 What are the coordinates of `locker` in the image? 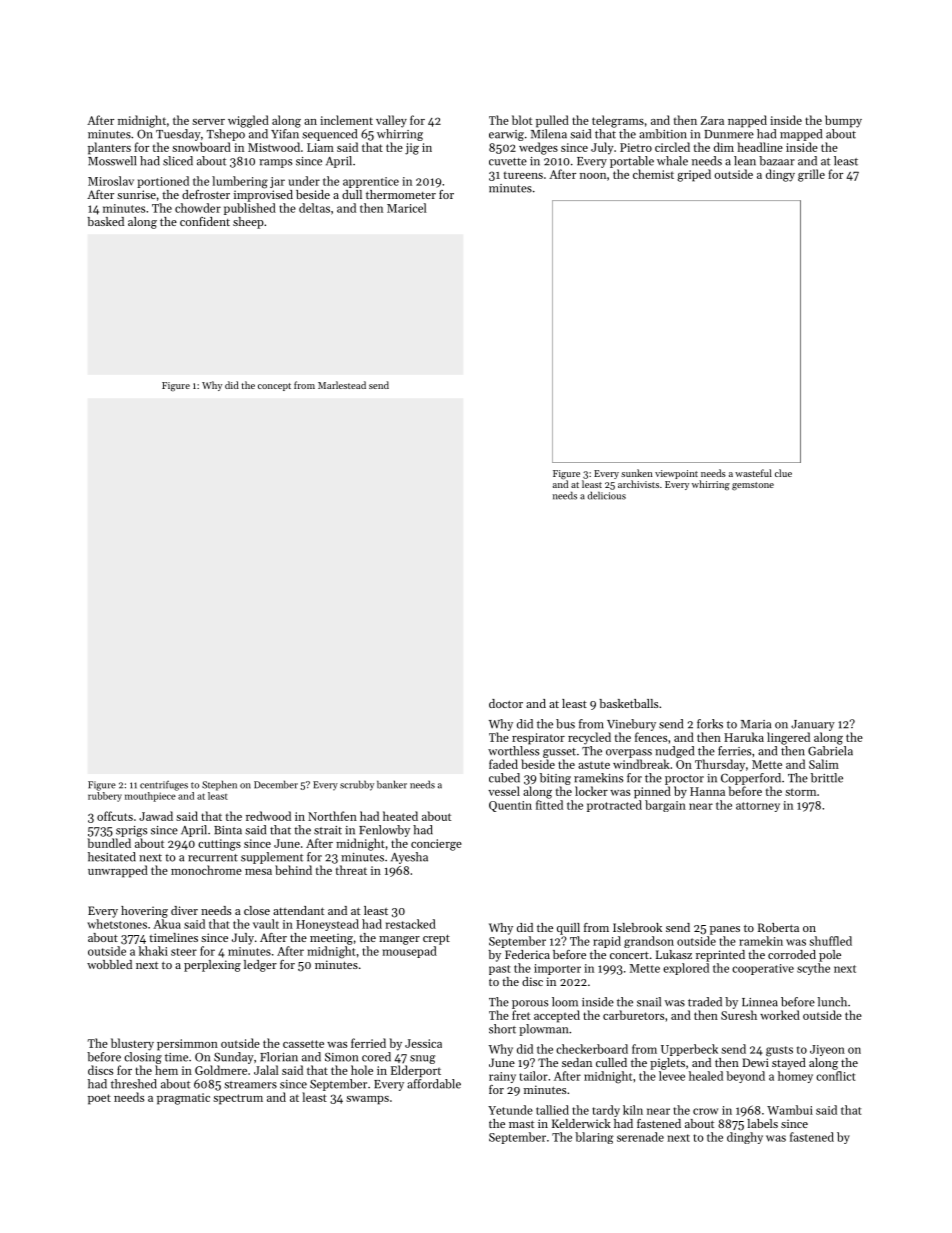 It's located at (591, 791).
